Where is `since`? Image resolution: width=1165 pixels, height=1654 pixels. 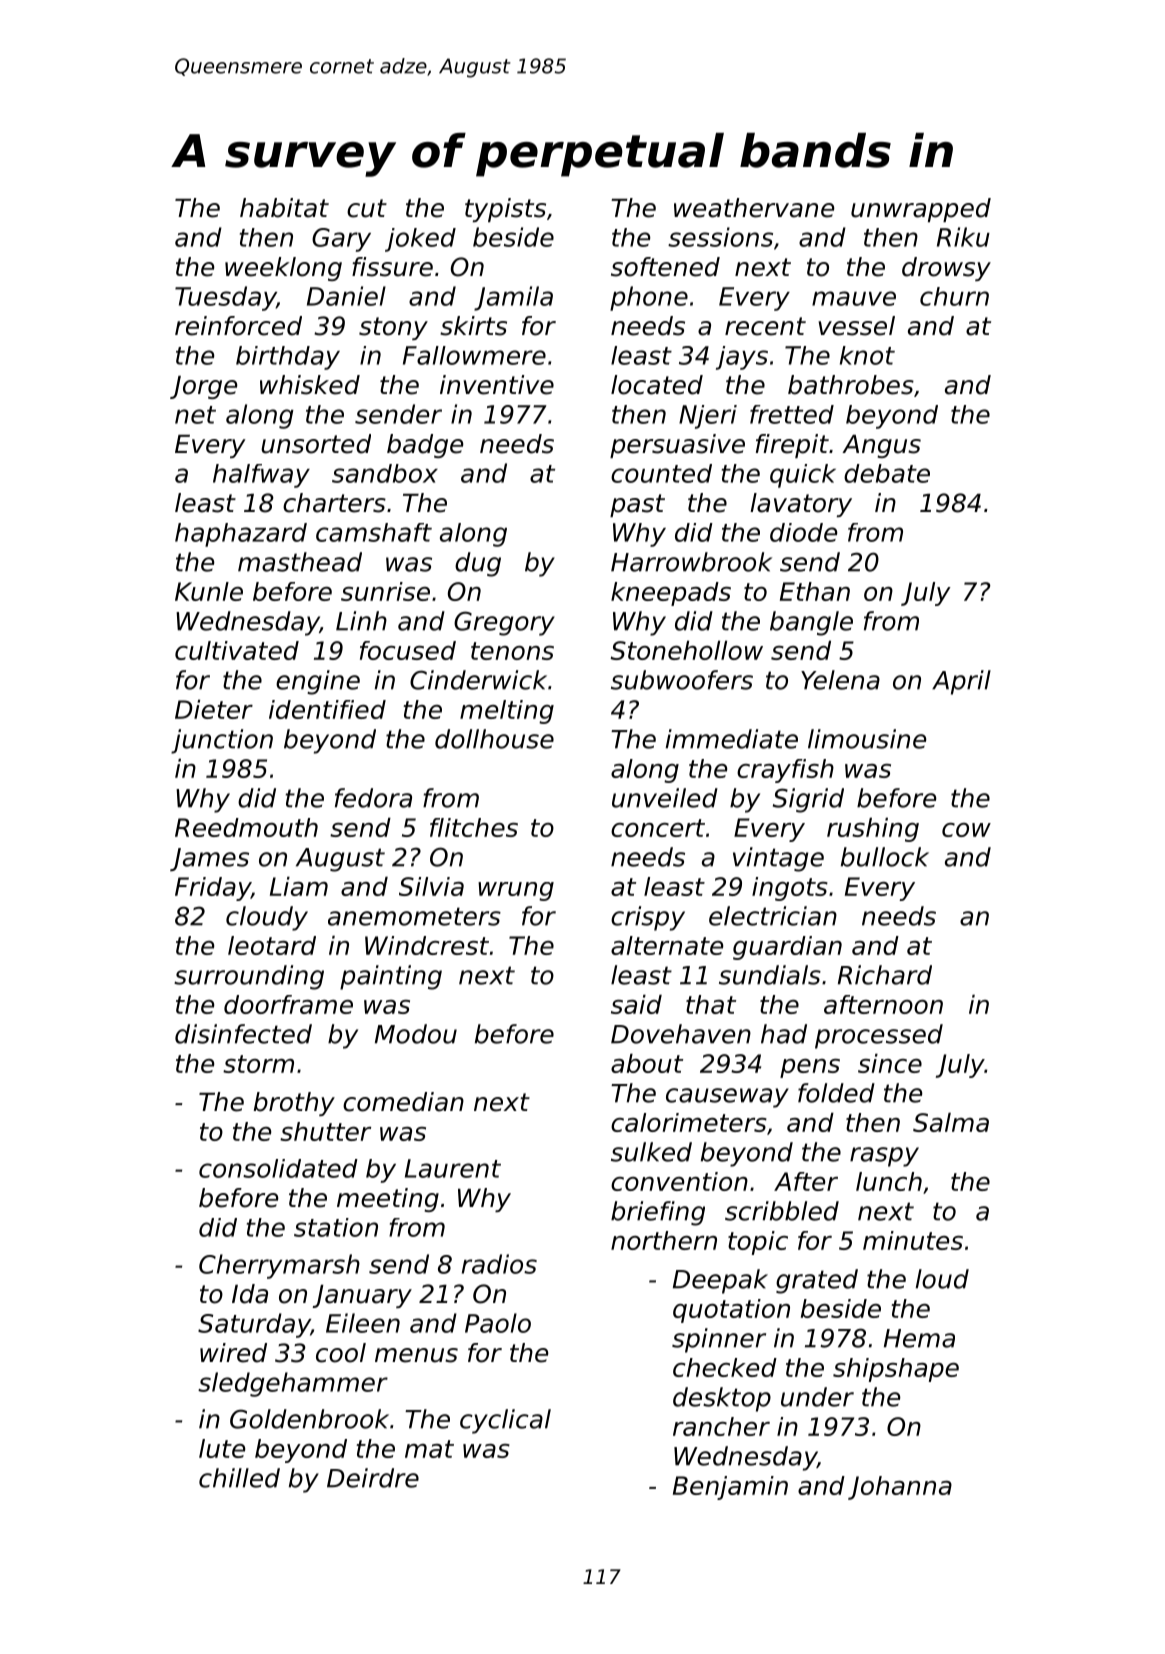
since is located at coordinates (890, 1063).
